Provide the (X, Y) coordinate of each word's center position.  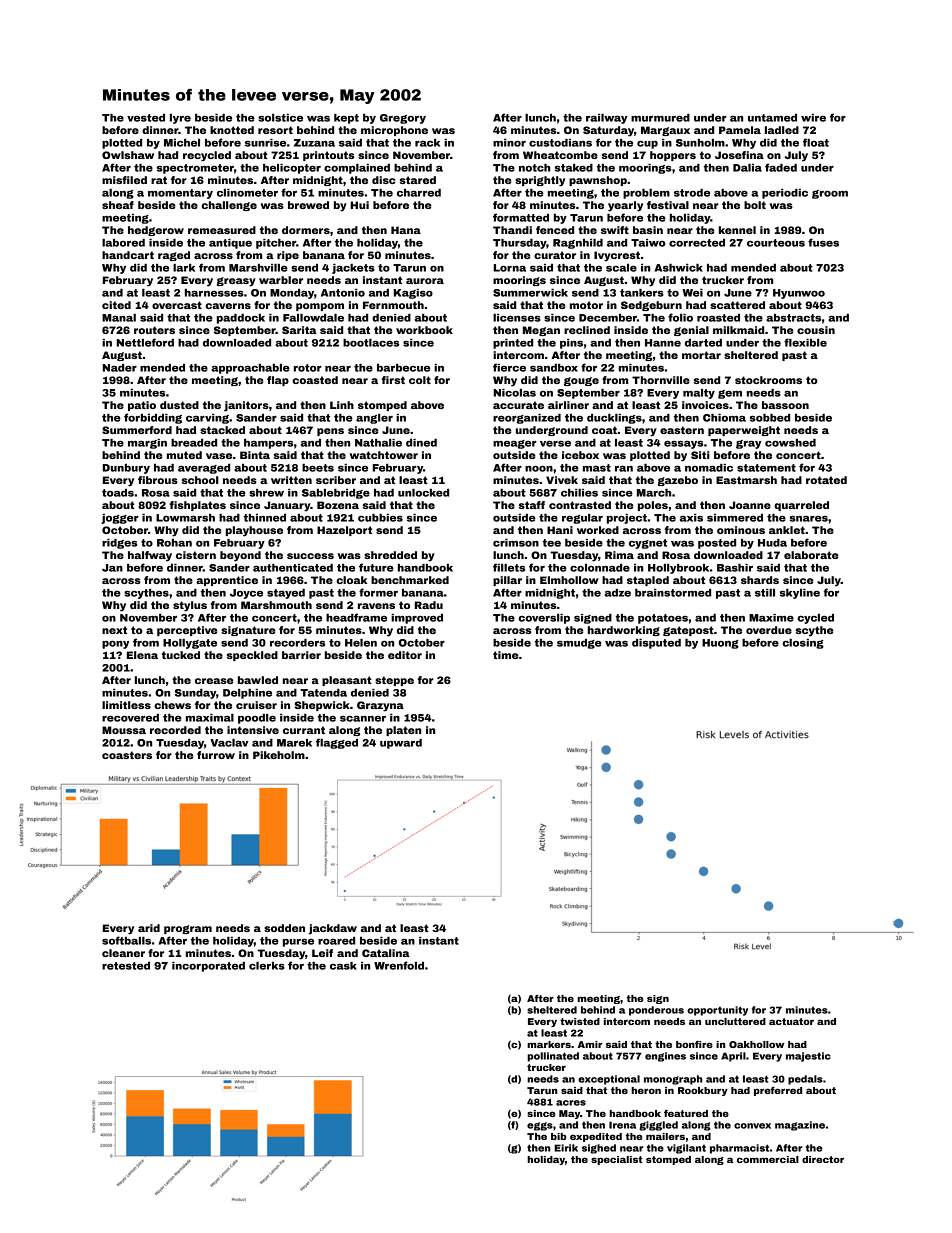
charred (419, 193)
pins (571, 344)
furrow (216, 755)
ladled (782, 130)
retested (126, 966)
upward (401, 744)
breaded (194, 443)
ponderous (656, 1011)
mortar (701, 355)
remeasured (222, 230)
